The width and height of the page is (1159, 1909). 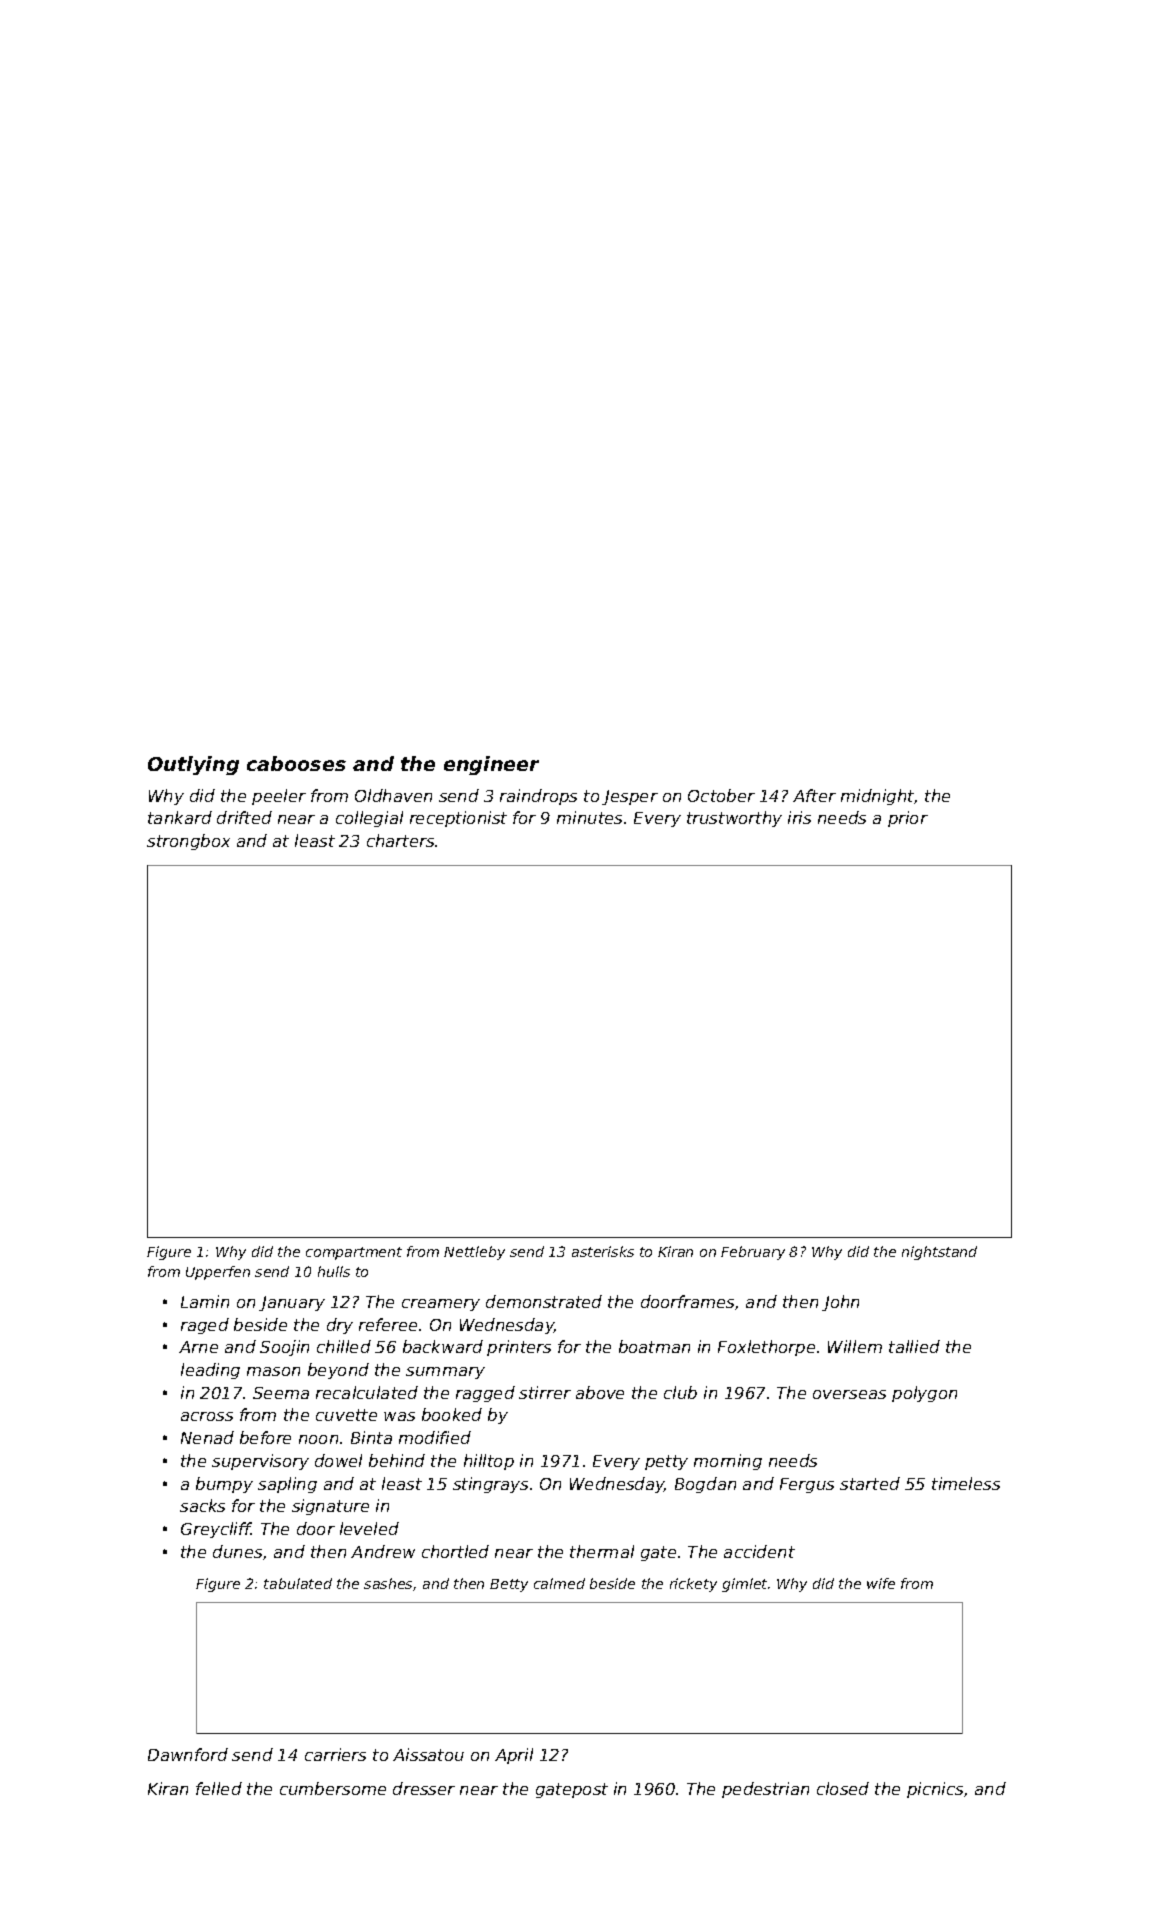 I want to click on leading, so click(x=210, y=1371).
